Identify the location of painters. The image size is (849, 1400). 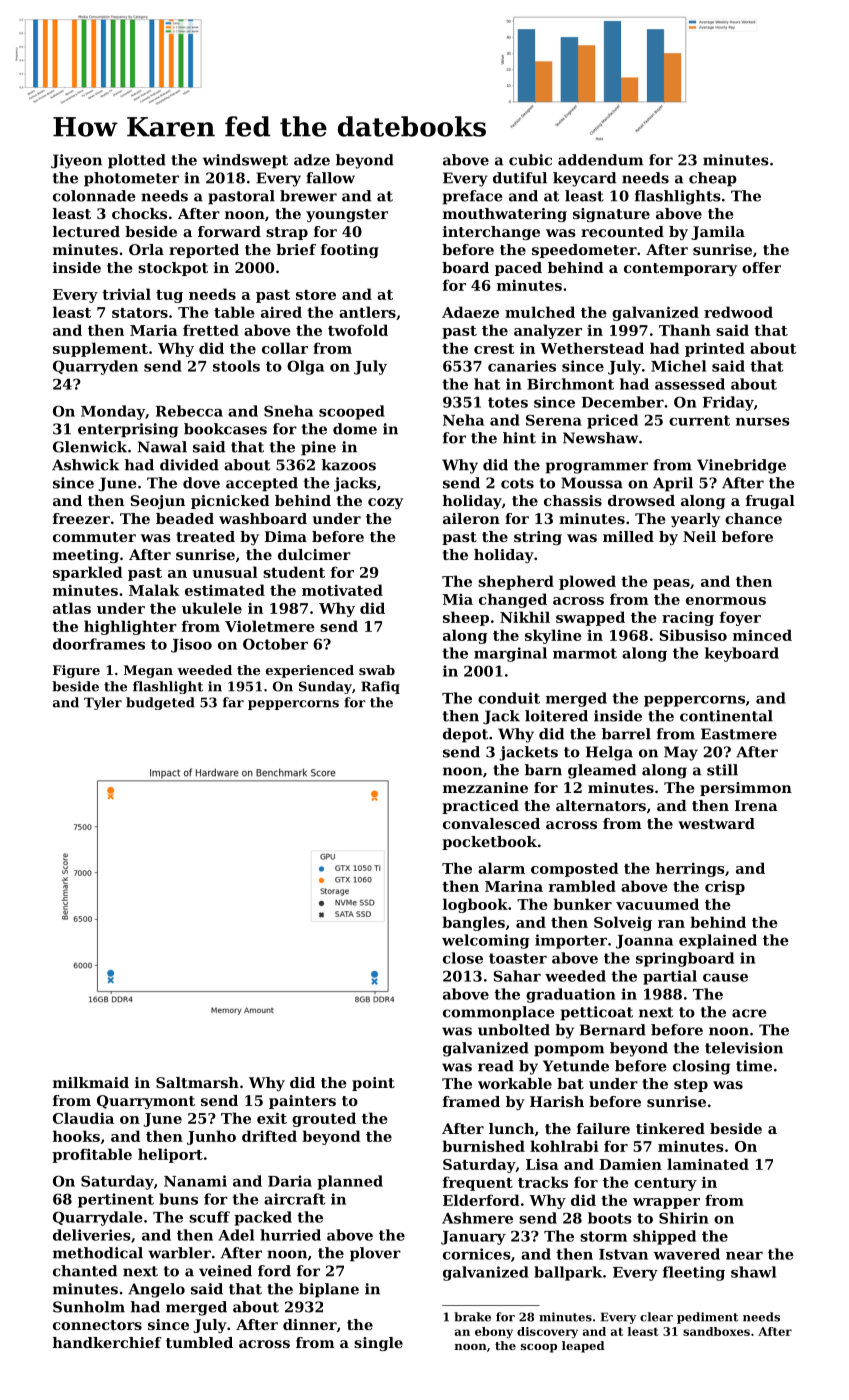
(302, 1102).
